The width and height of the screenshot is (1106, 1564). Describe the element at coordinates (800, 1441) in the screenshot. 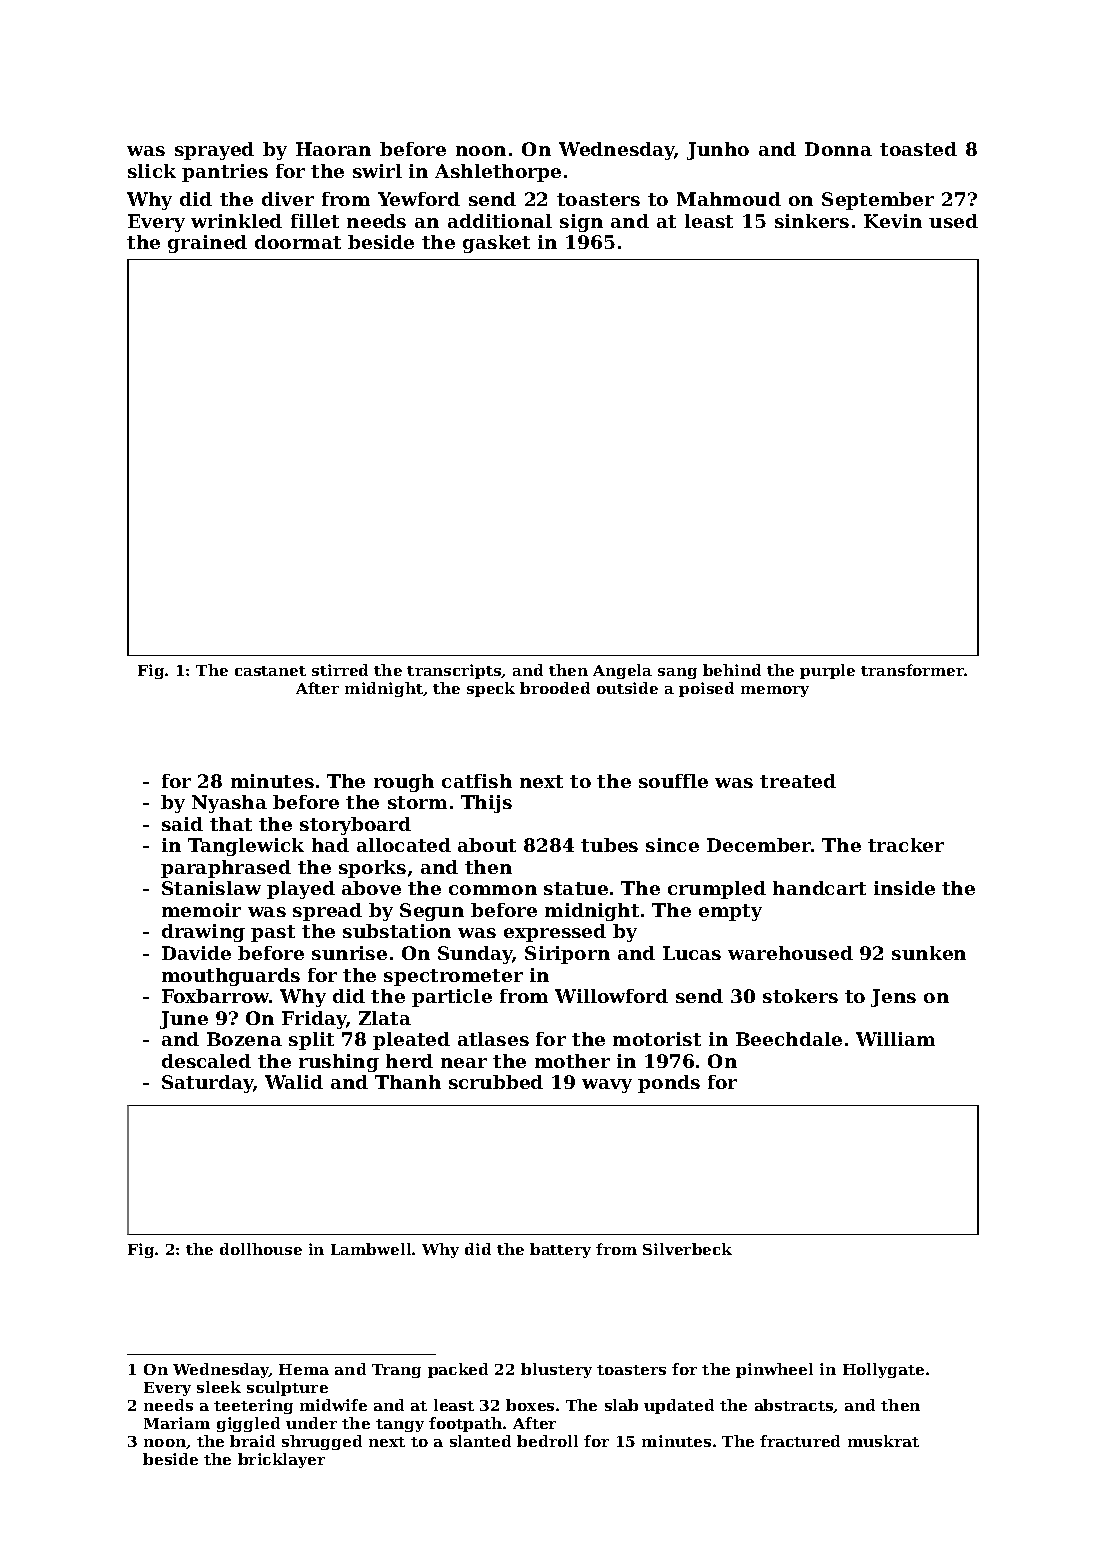

I see `fractured` at that location.
